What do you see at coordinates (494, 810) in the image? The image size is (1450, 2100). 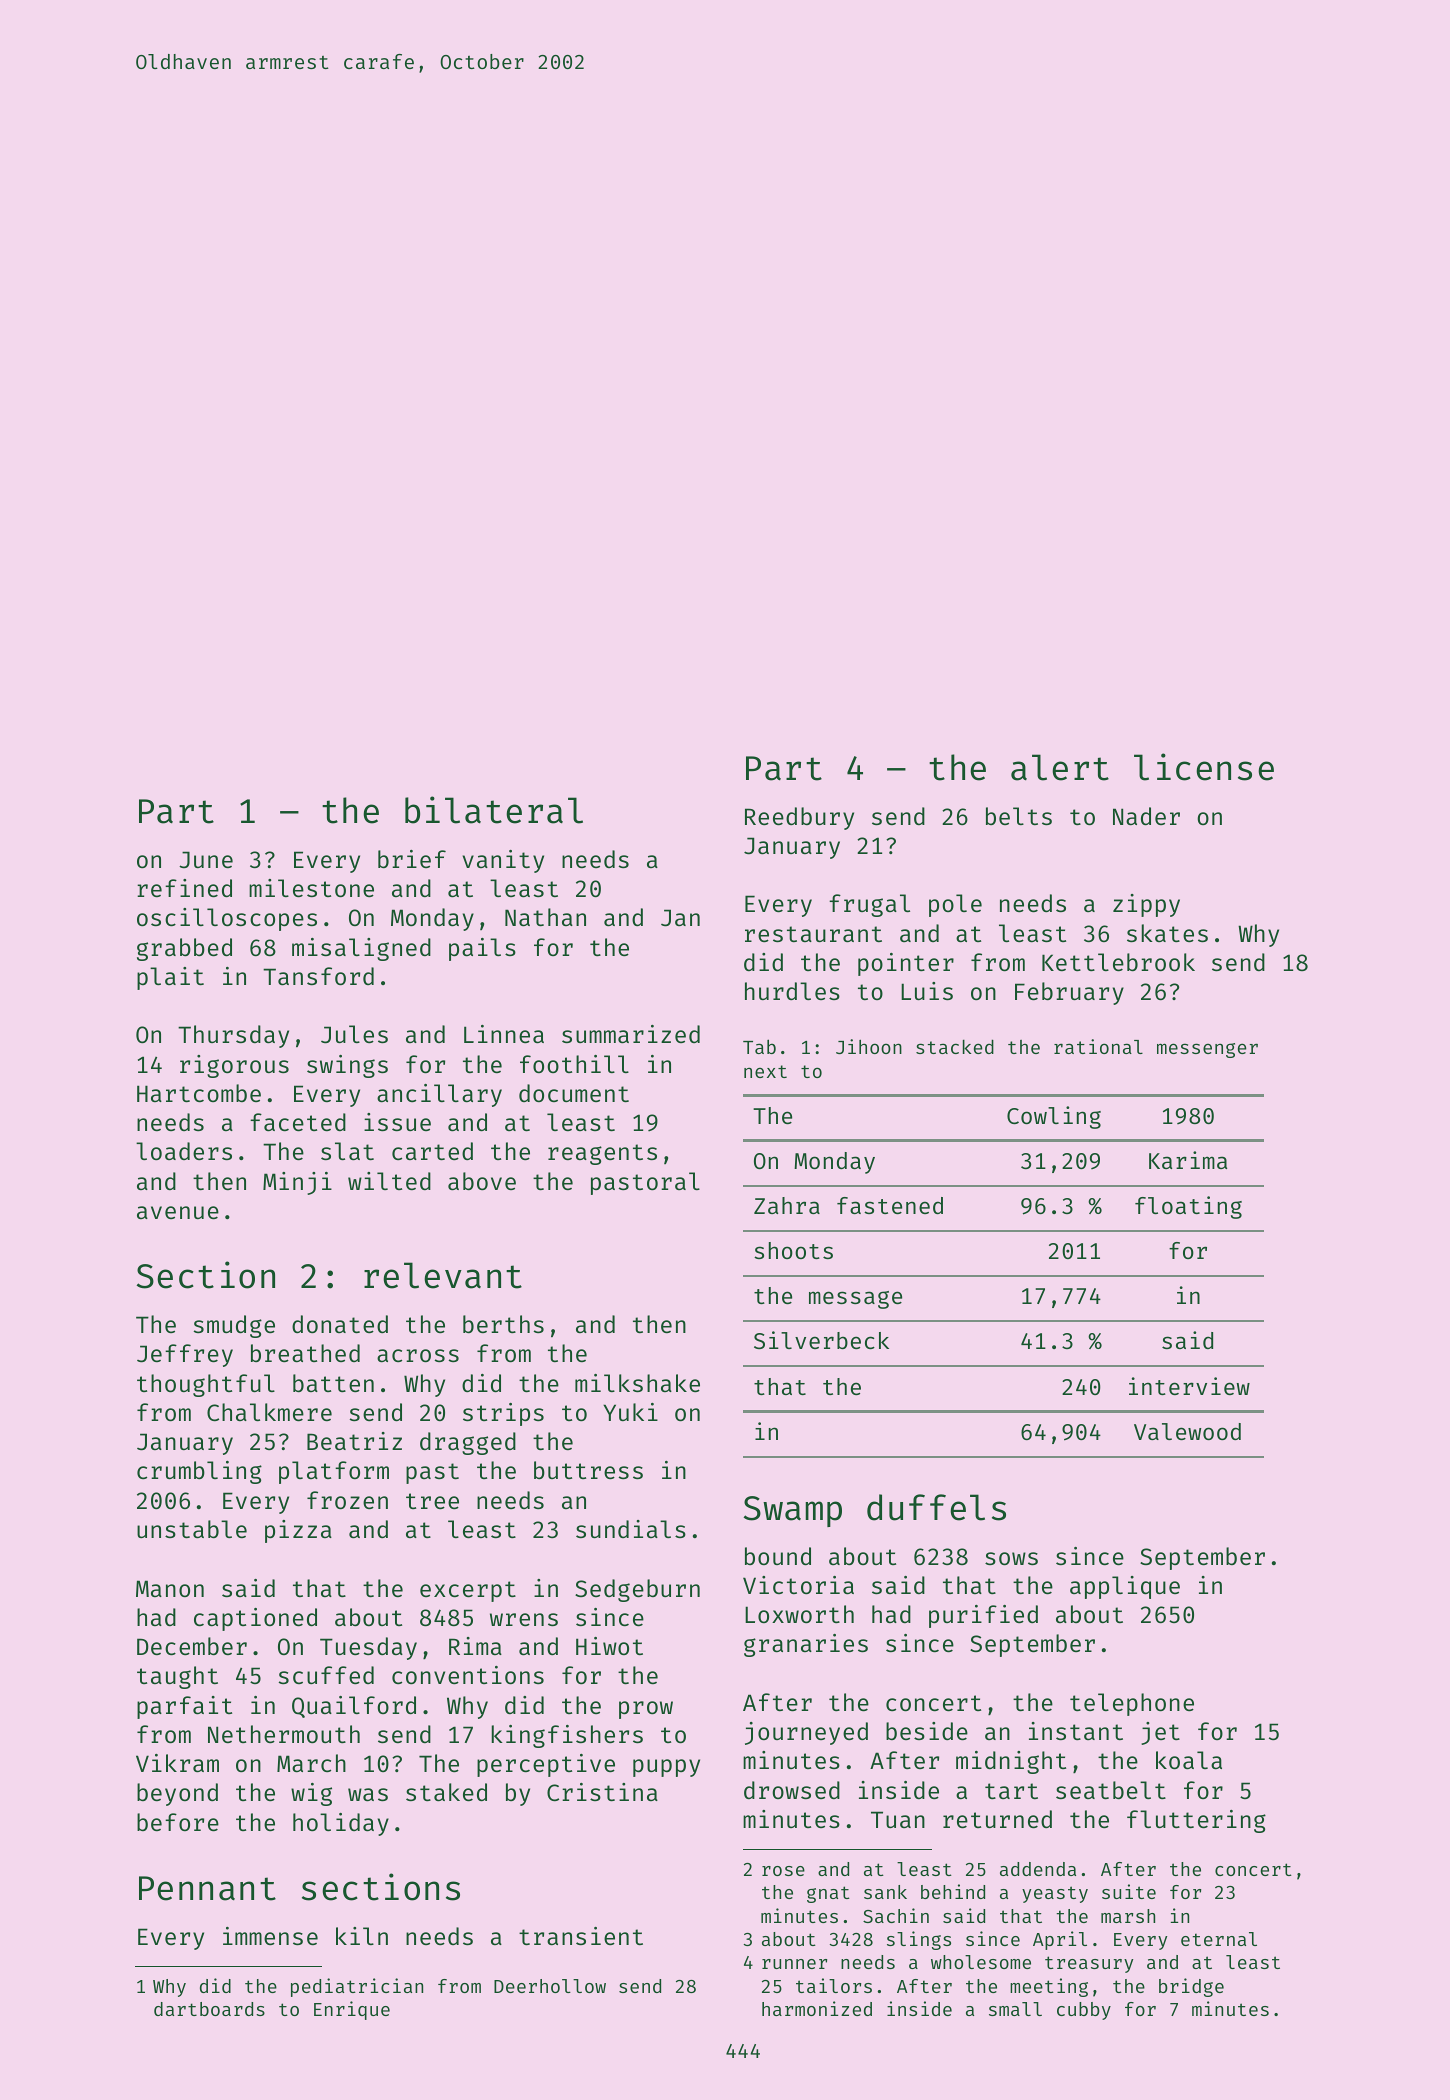 I see `bilateral` at bounding box center [494, 810].
